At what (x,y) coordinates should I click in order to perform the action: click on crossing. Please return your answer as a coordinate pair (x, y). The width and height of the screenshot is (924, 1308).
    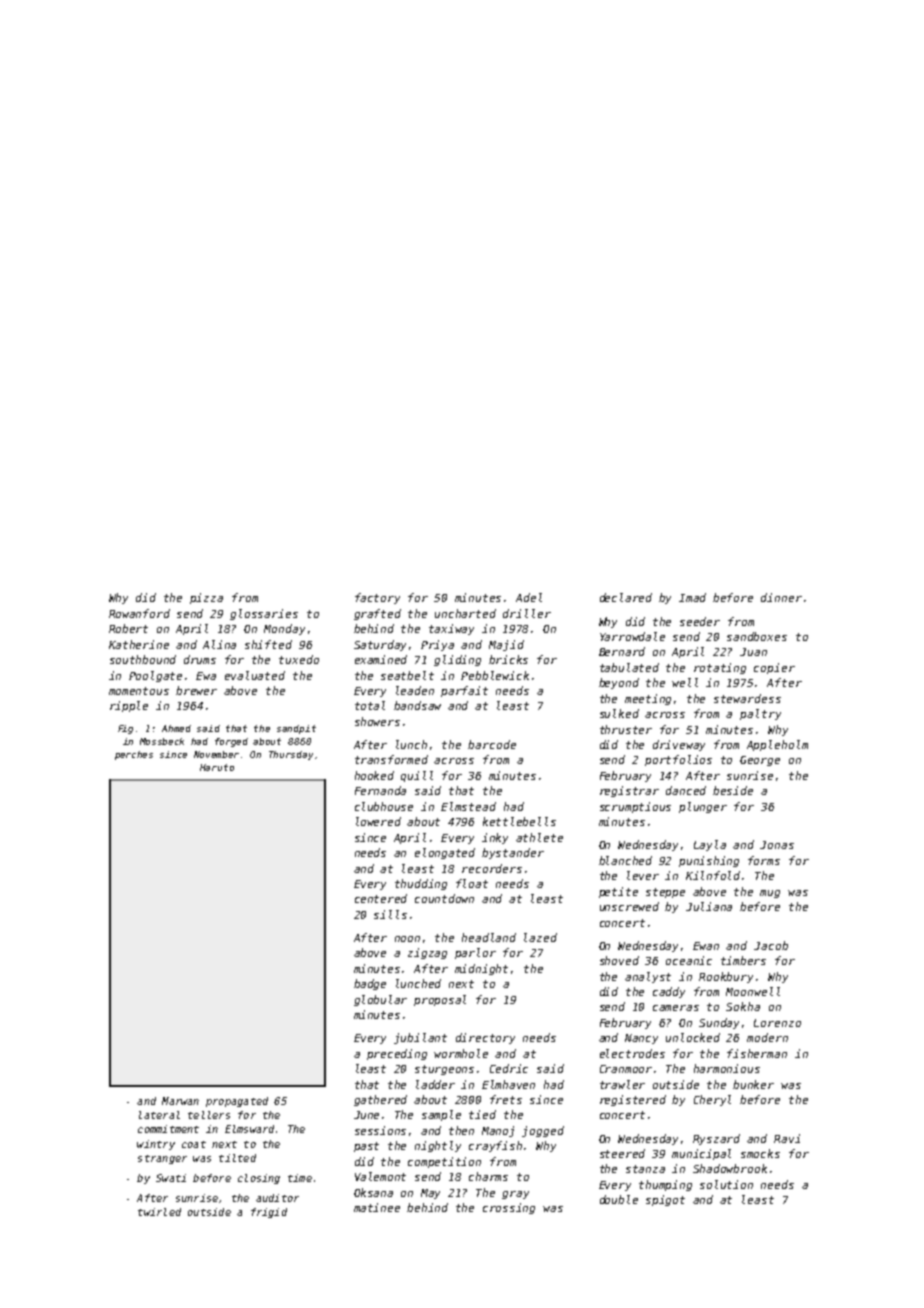
    Looking at the image, I should click on (509, 1208).
